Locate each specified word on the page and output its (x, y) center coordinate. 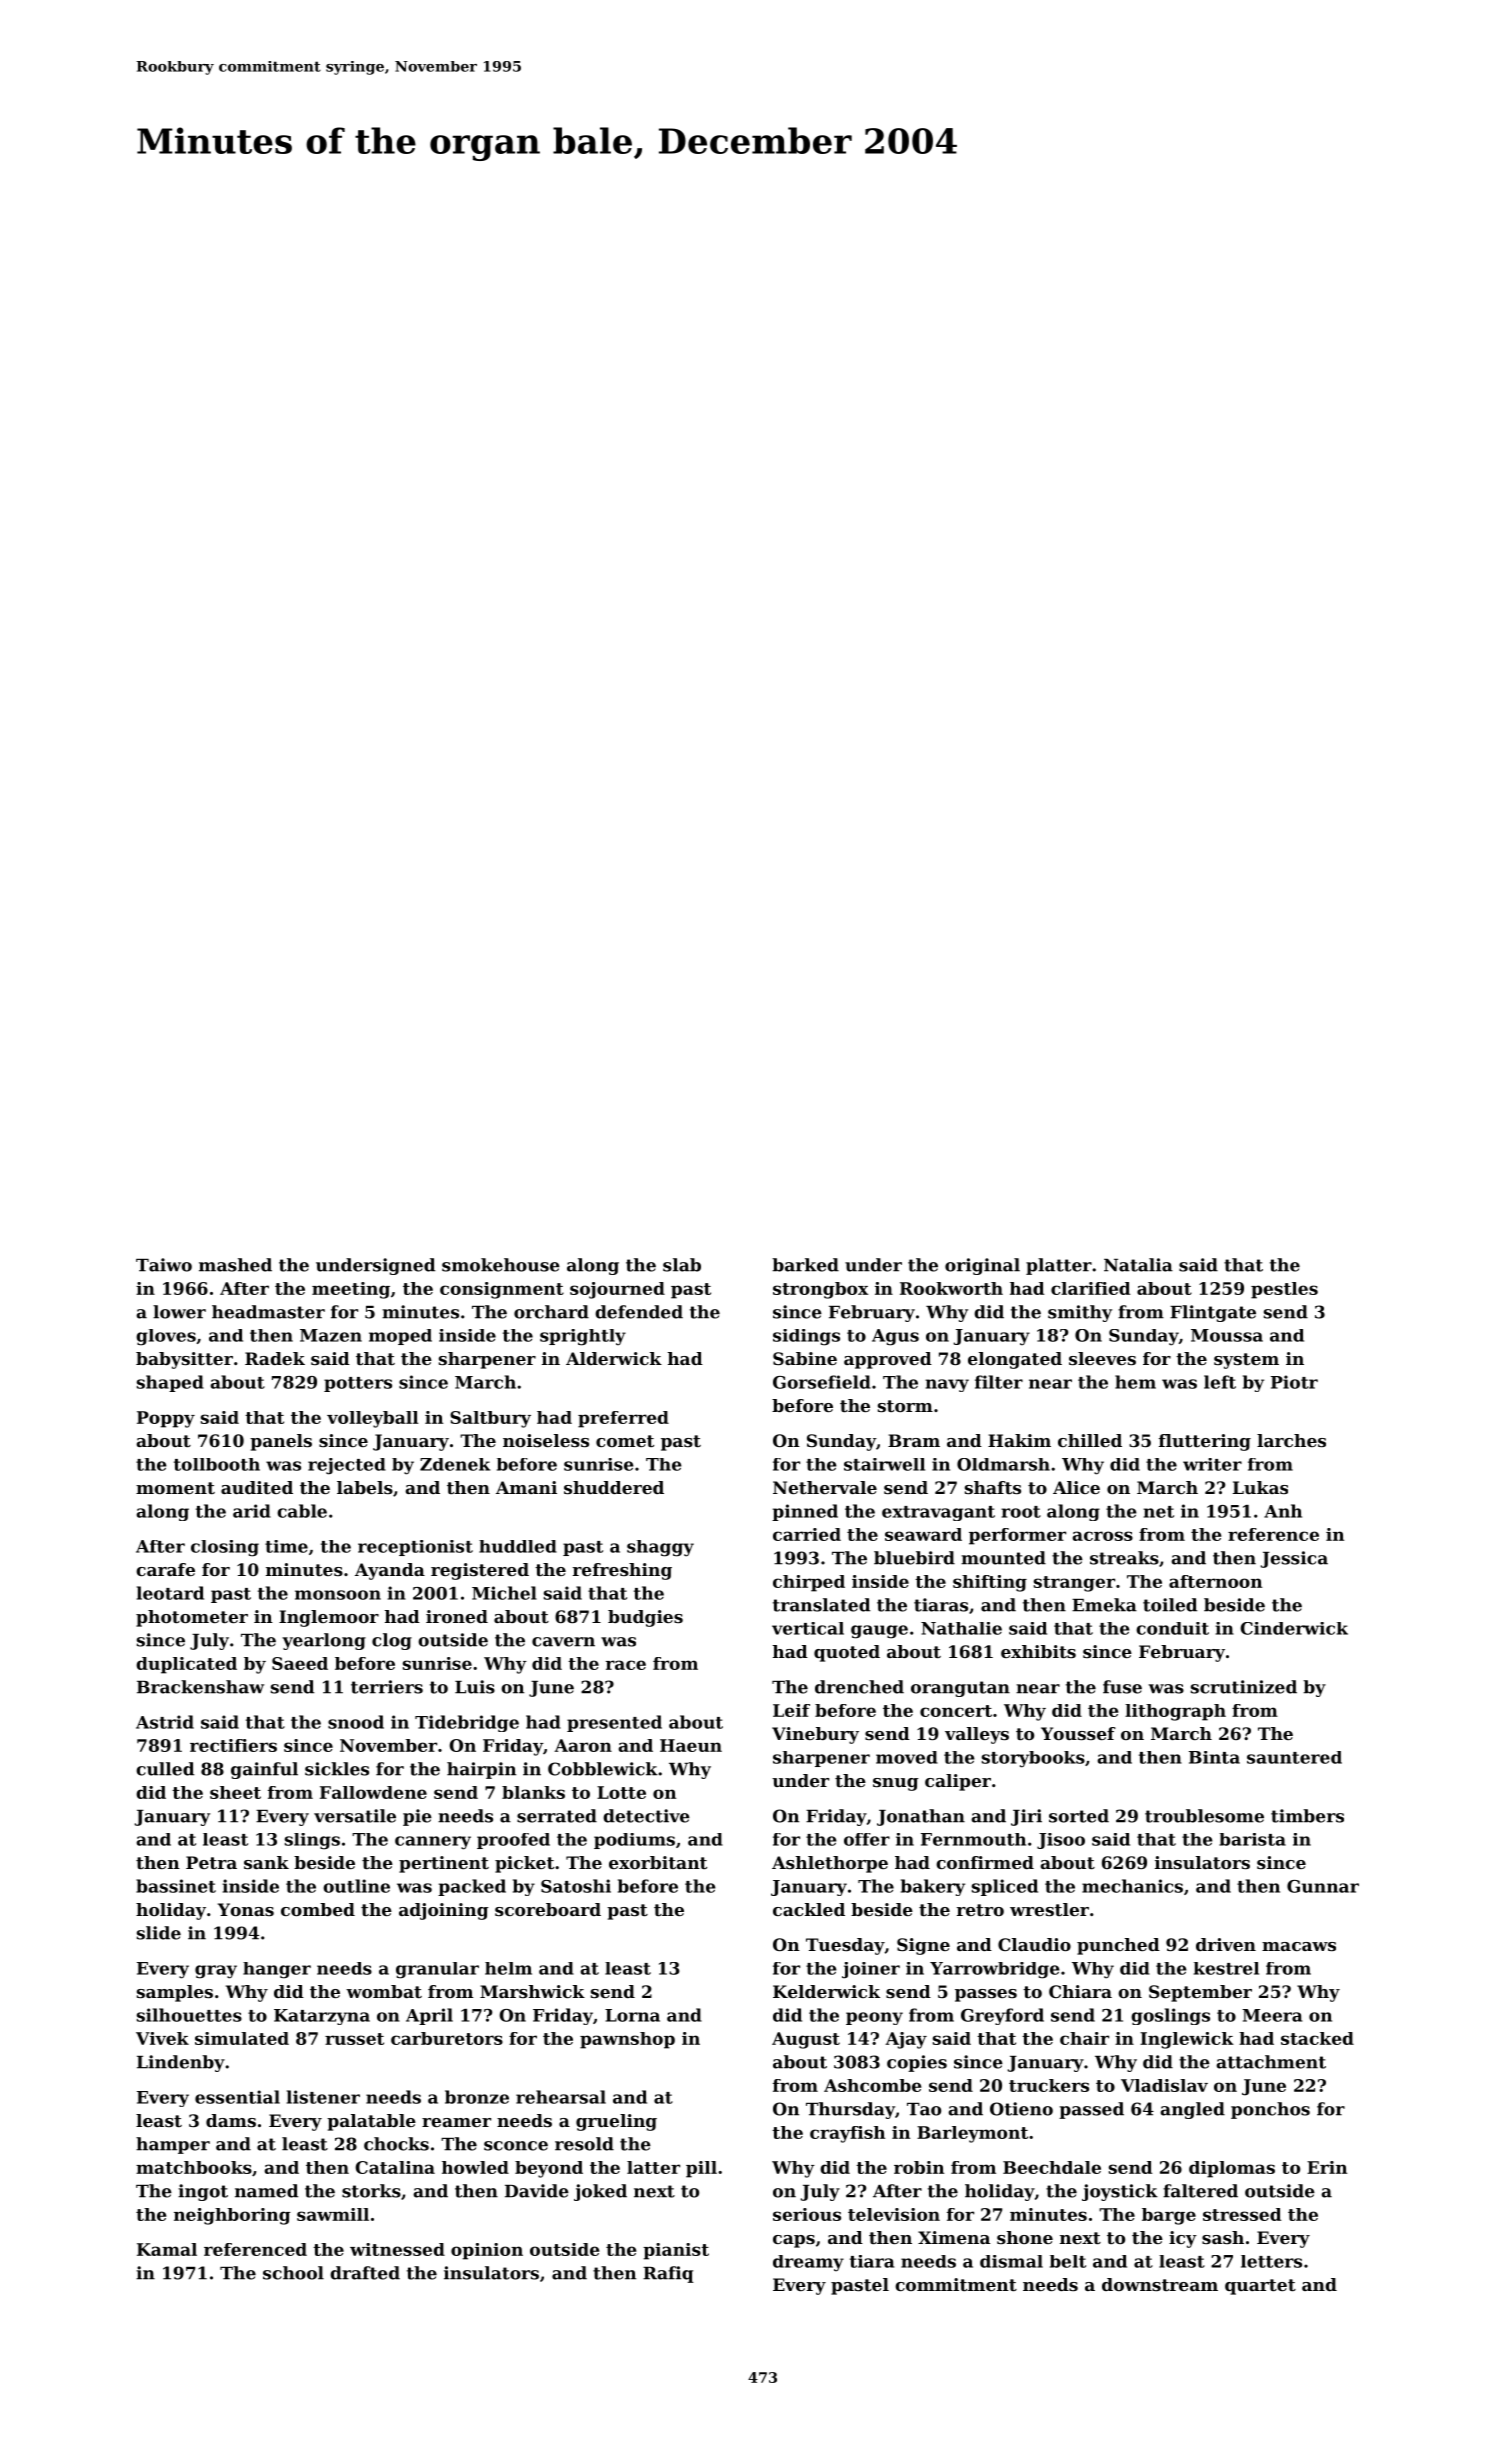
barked (805, 1265)
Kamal (167, 2249)
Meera (1272, 2015)
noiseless (546, 1440)
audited (257, 1487)
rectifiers (233, 1745)
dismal (1011, 2261)
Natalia (1138, 1265)
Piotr (1294, 1382)
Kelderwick (826, 1991)
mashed (235, 1265)
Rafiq (668, 2274)
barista (1252, 1839)
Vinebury (815, 1735)
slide (159, 1933)
